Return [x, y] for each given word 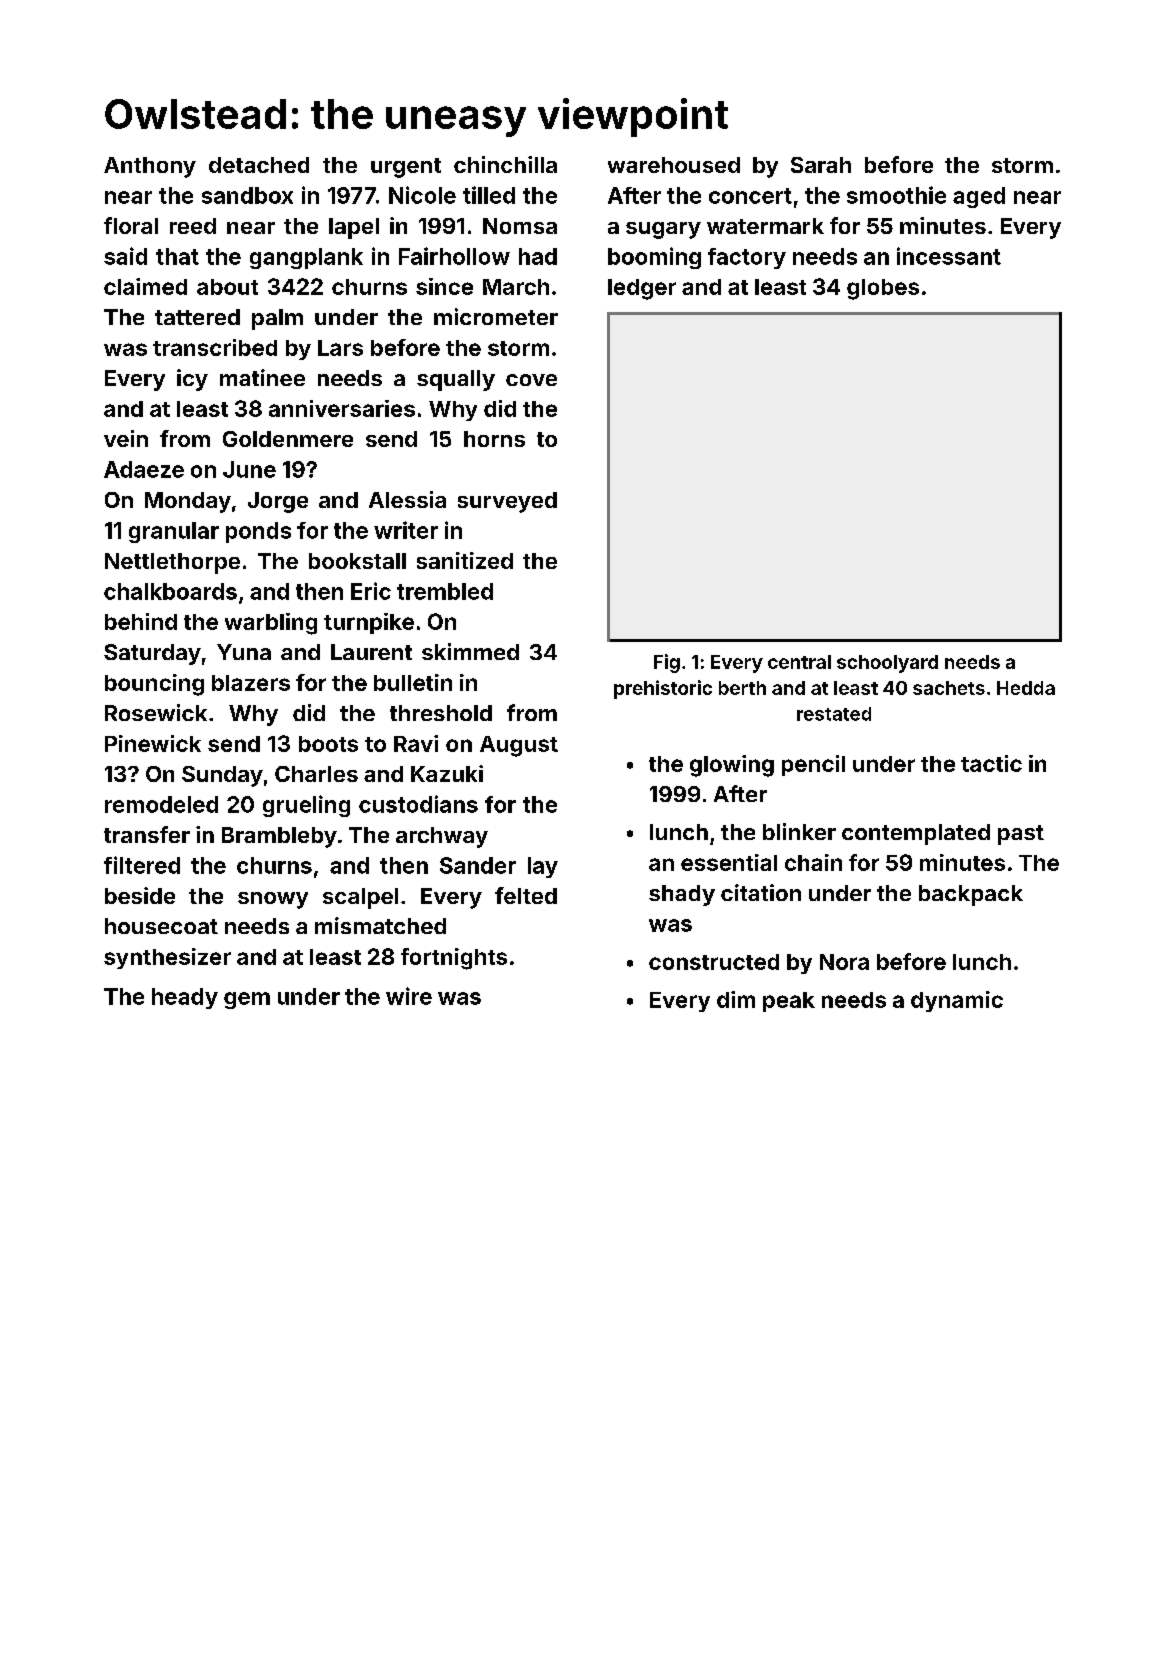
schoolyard [887, 664]
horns [494, 439]
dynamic [957, 1001]
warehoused [674, 165]
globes [883, 289]
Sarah [821, 165]
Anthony [150, 167]
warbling [271, 624]
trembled [445, 591]
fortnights [454, 959]
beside [140, 895]
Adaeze [144, 469]
